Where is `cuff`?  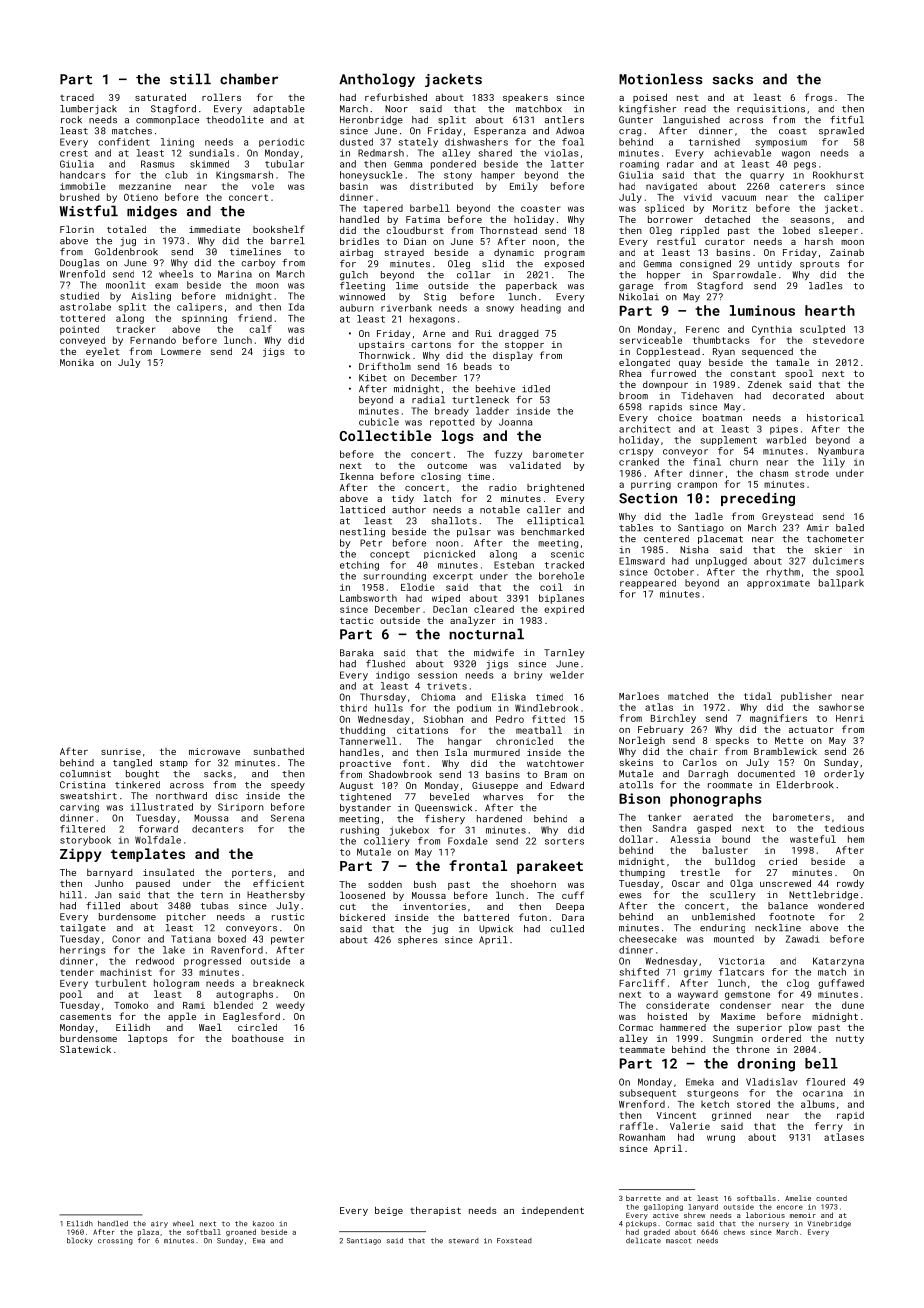 cuff is located at coordinates (573, 895).
